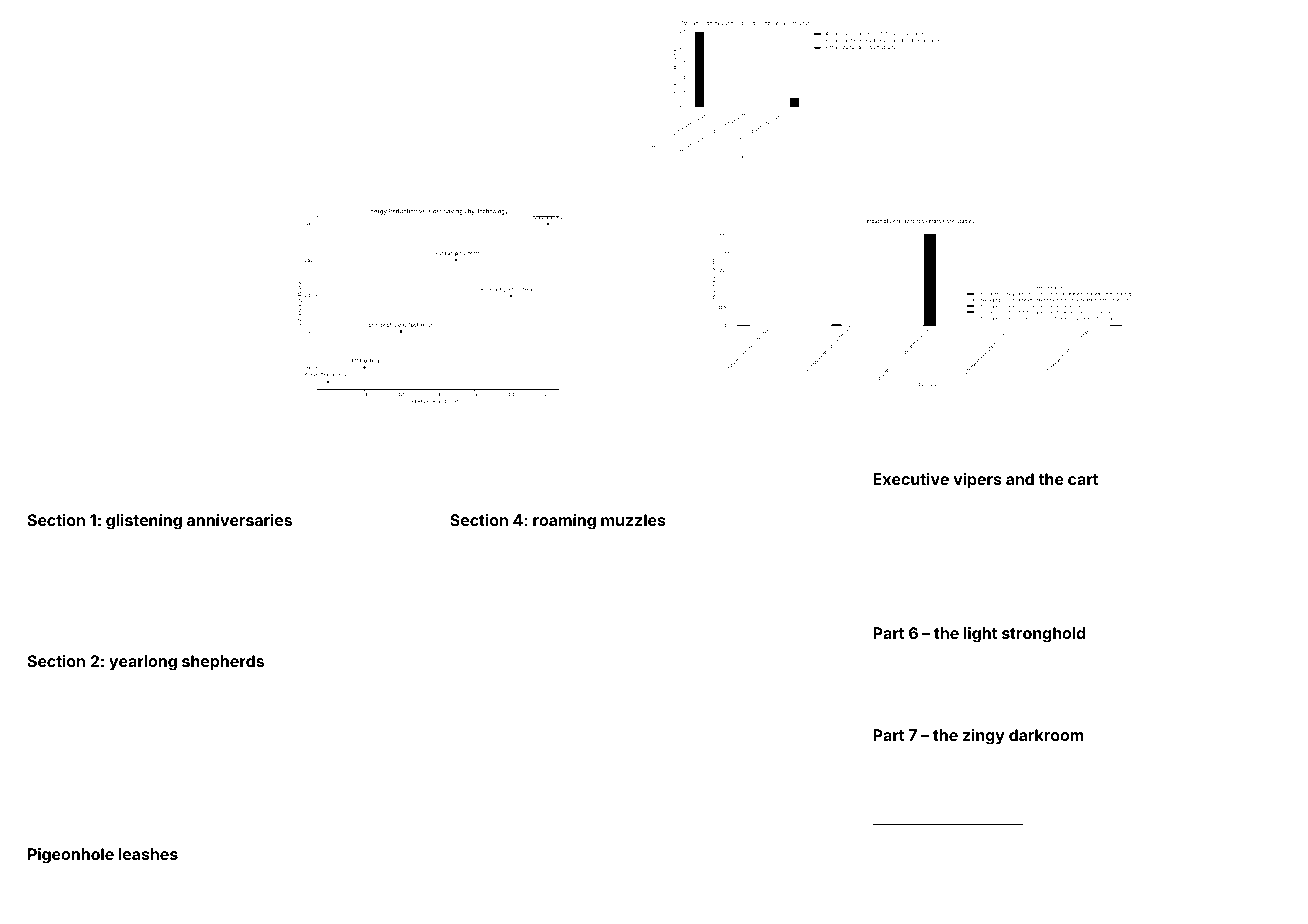 This image has height=924, width=1308. What do you see at coordinates (276, 711) in the image?
I see `octagons` at bounding box center [276, 711].
